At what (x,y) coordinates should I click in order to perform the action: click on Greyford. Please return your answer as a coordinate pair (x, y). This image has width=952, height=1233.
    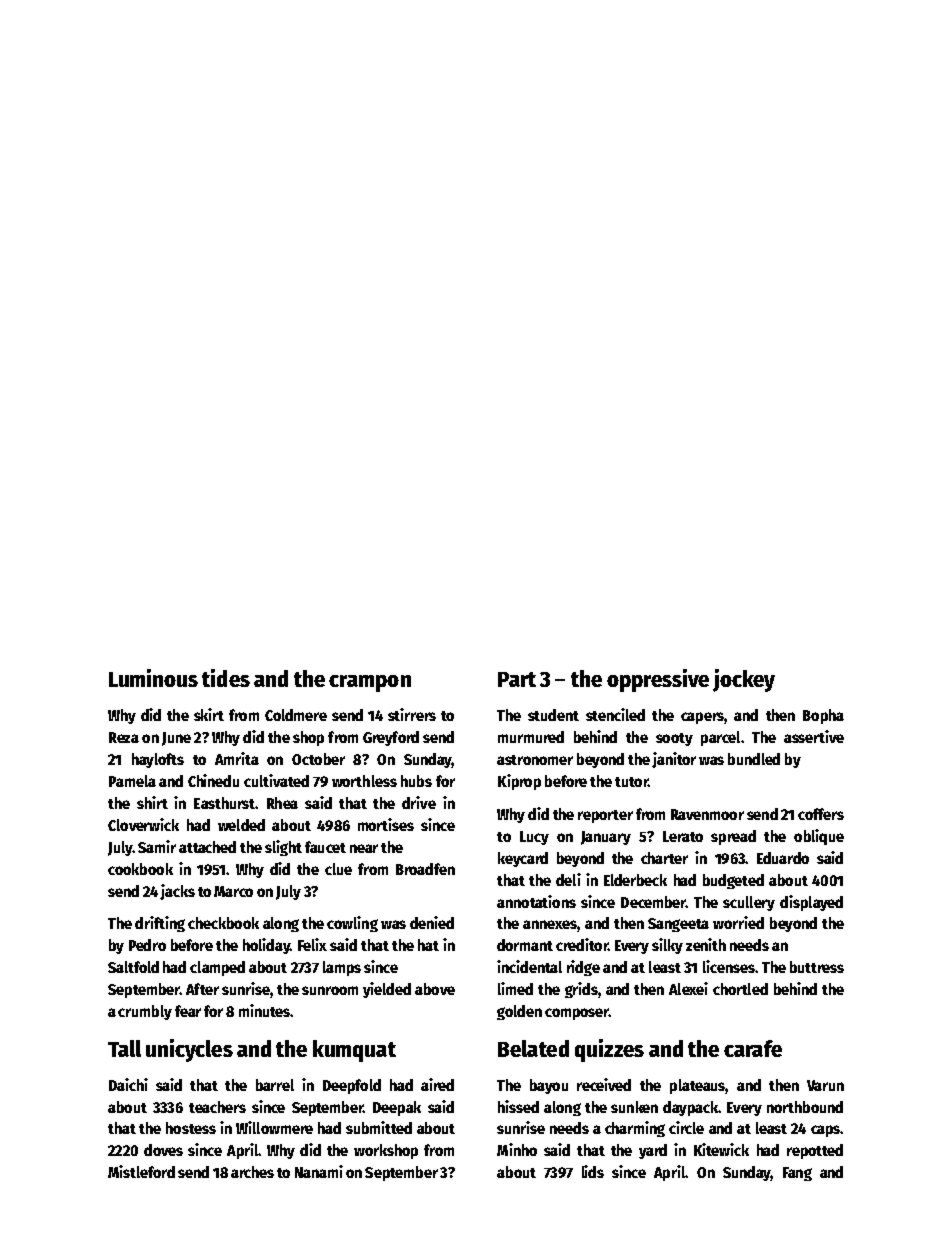
    Looking at the image, I should click on (391, 738).
